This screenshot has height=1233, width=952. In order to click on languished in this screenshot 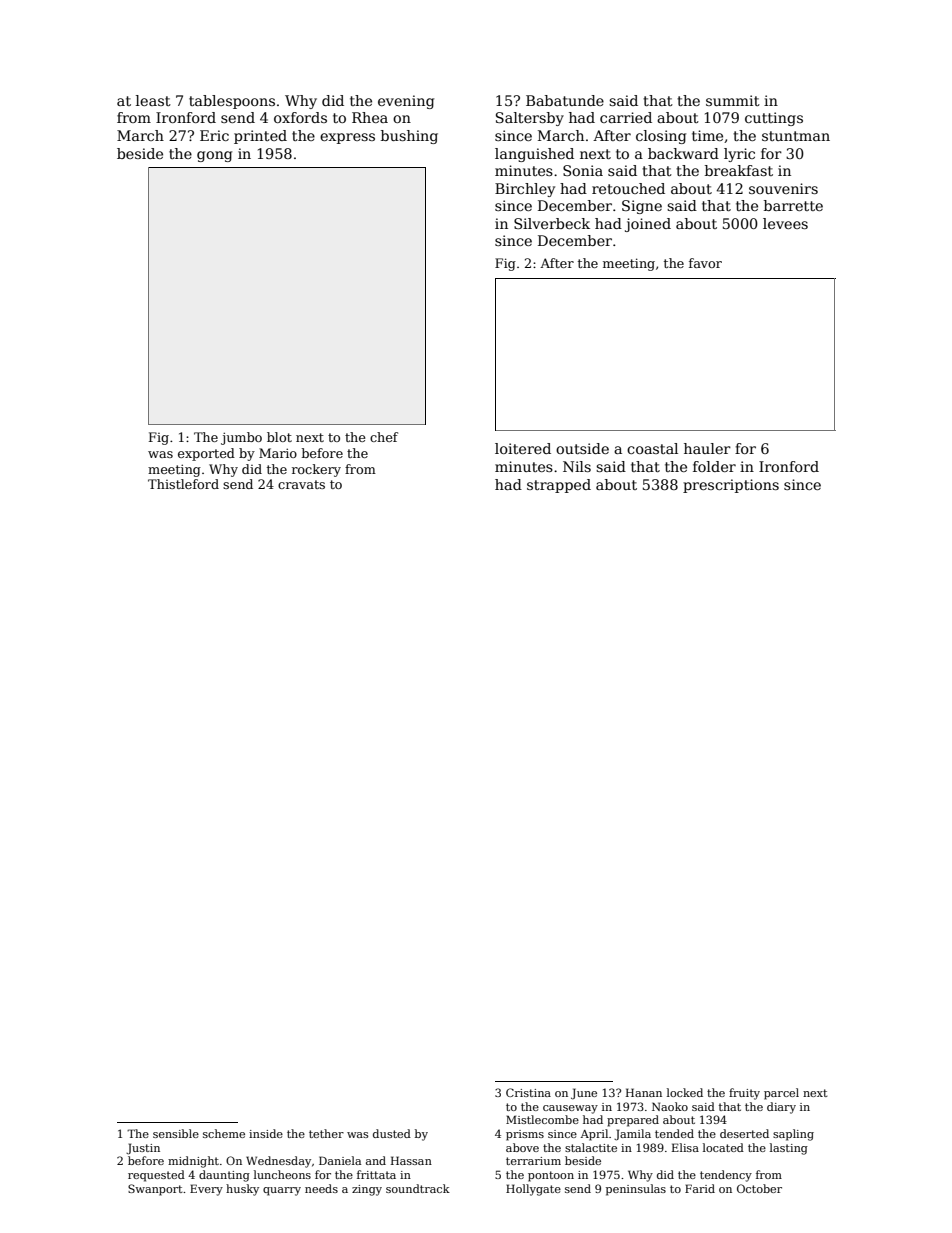, I will do `click(534, 155)`.
